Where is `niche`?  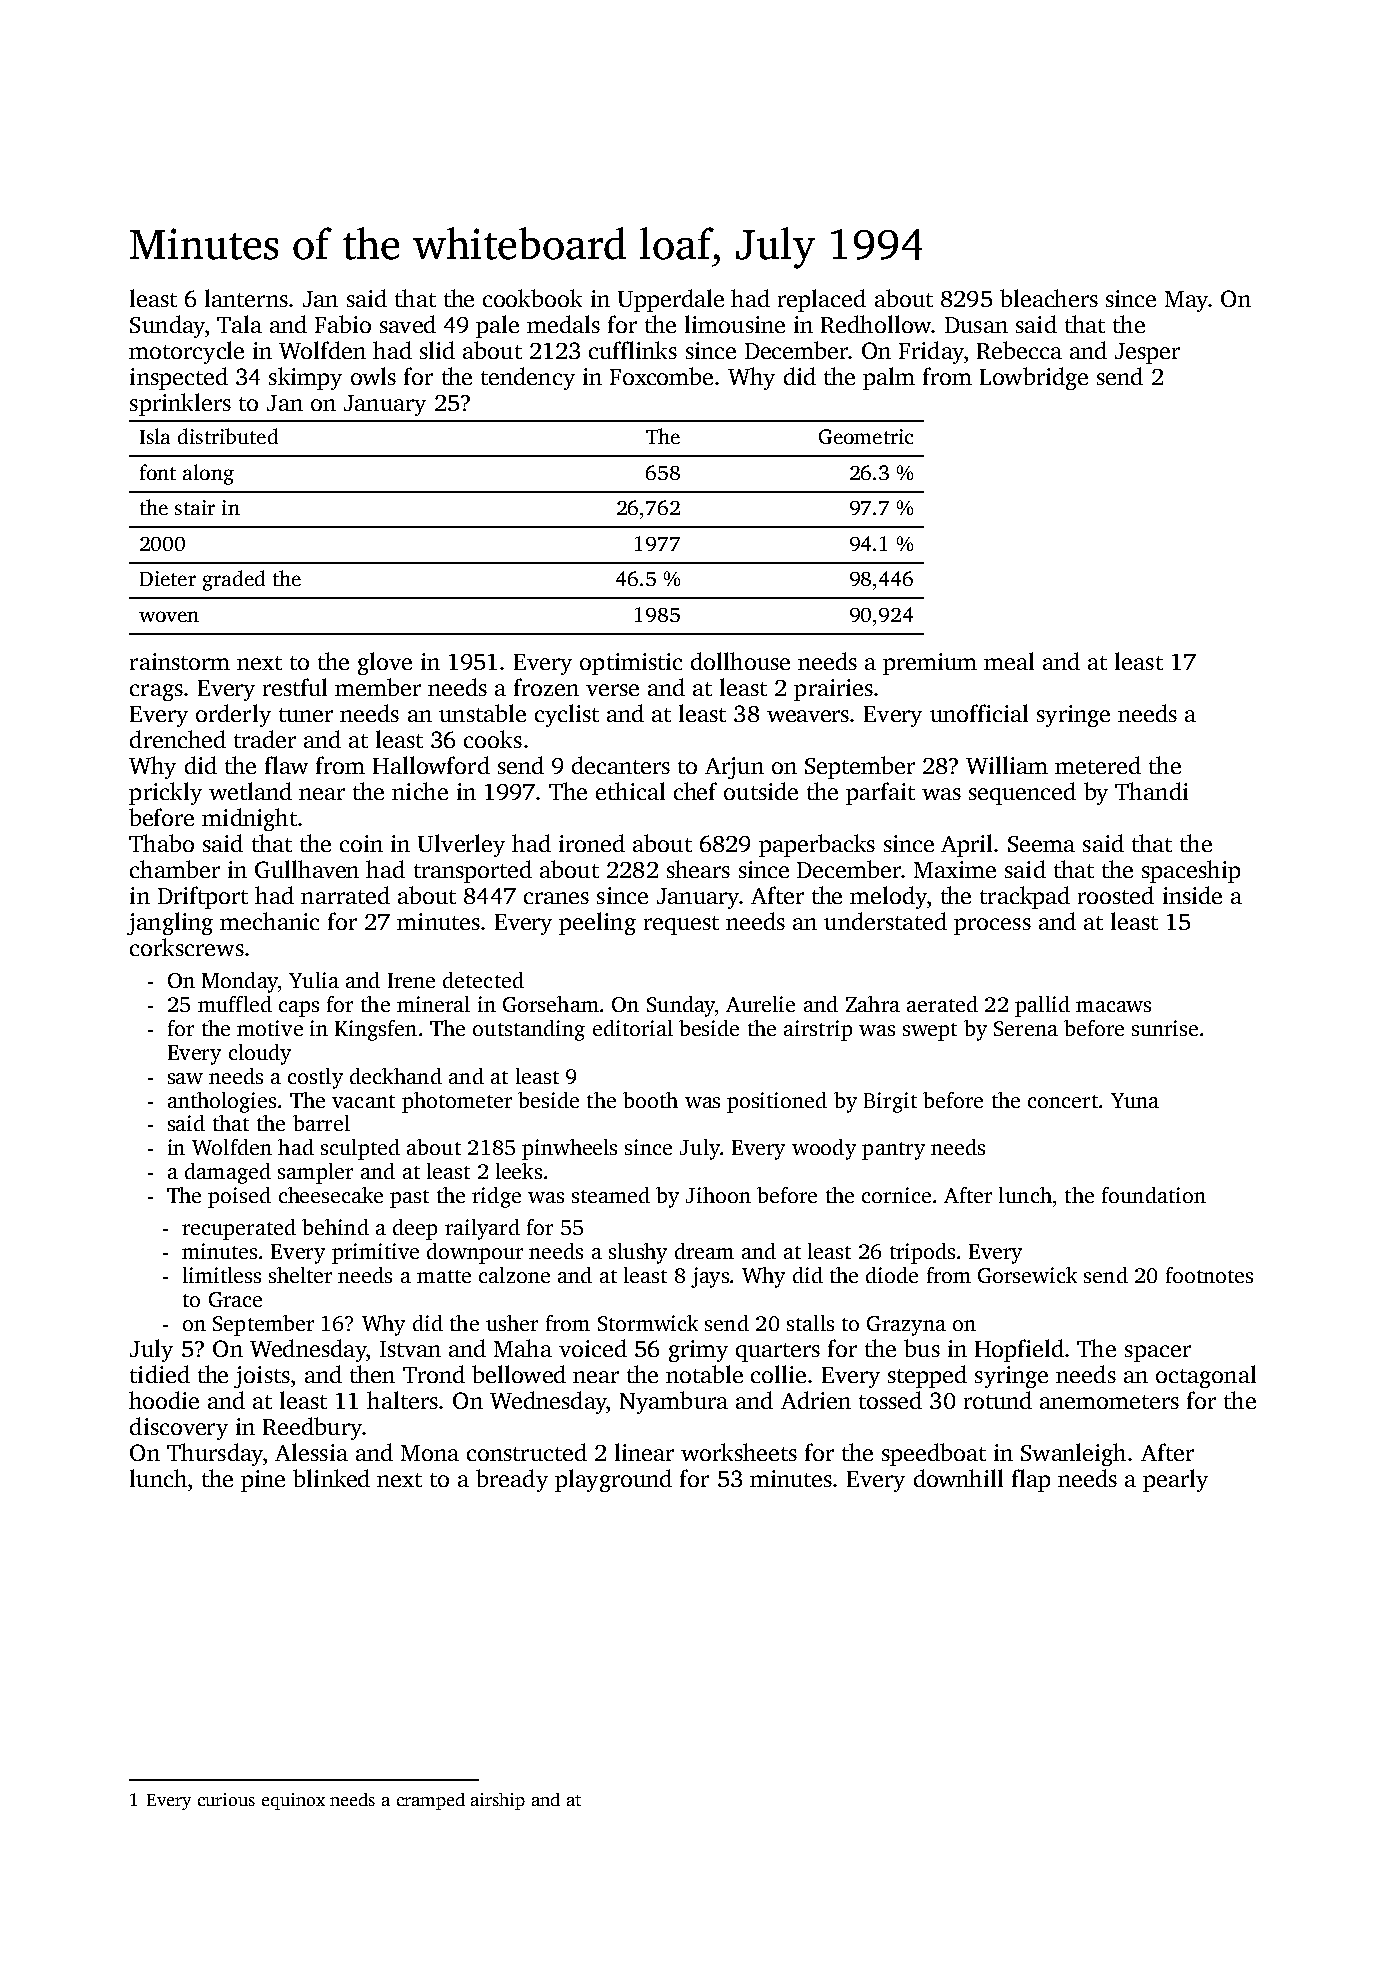
niche is located at coordinates (420, 791).
